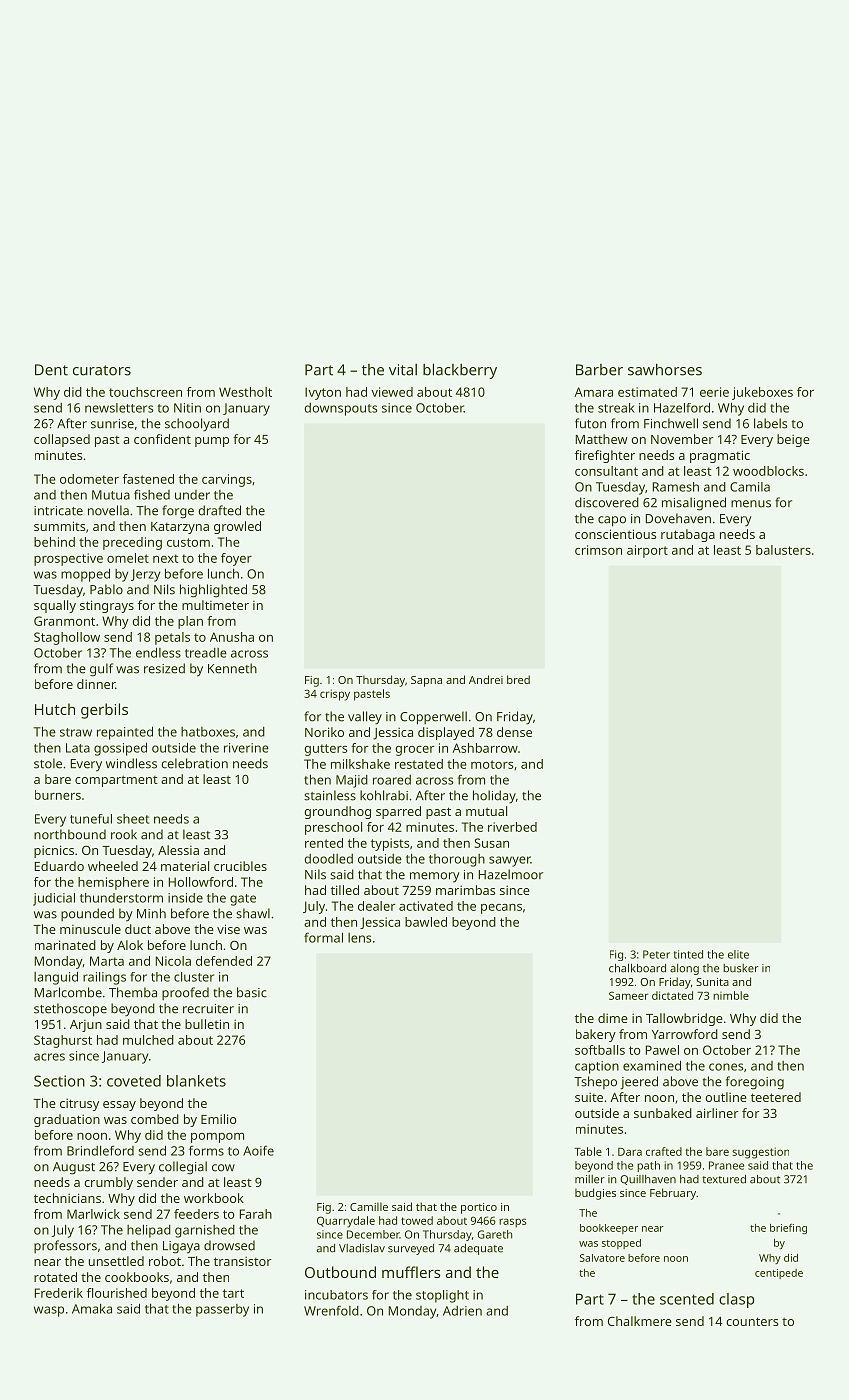  I want to click on dense, so click(514, 732).
